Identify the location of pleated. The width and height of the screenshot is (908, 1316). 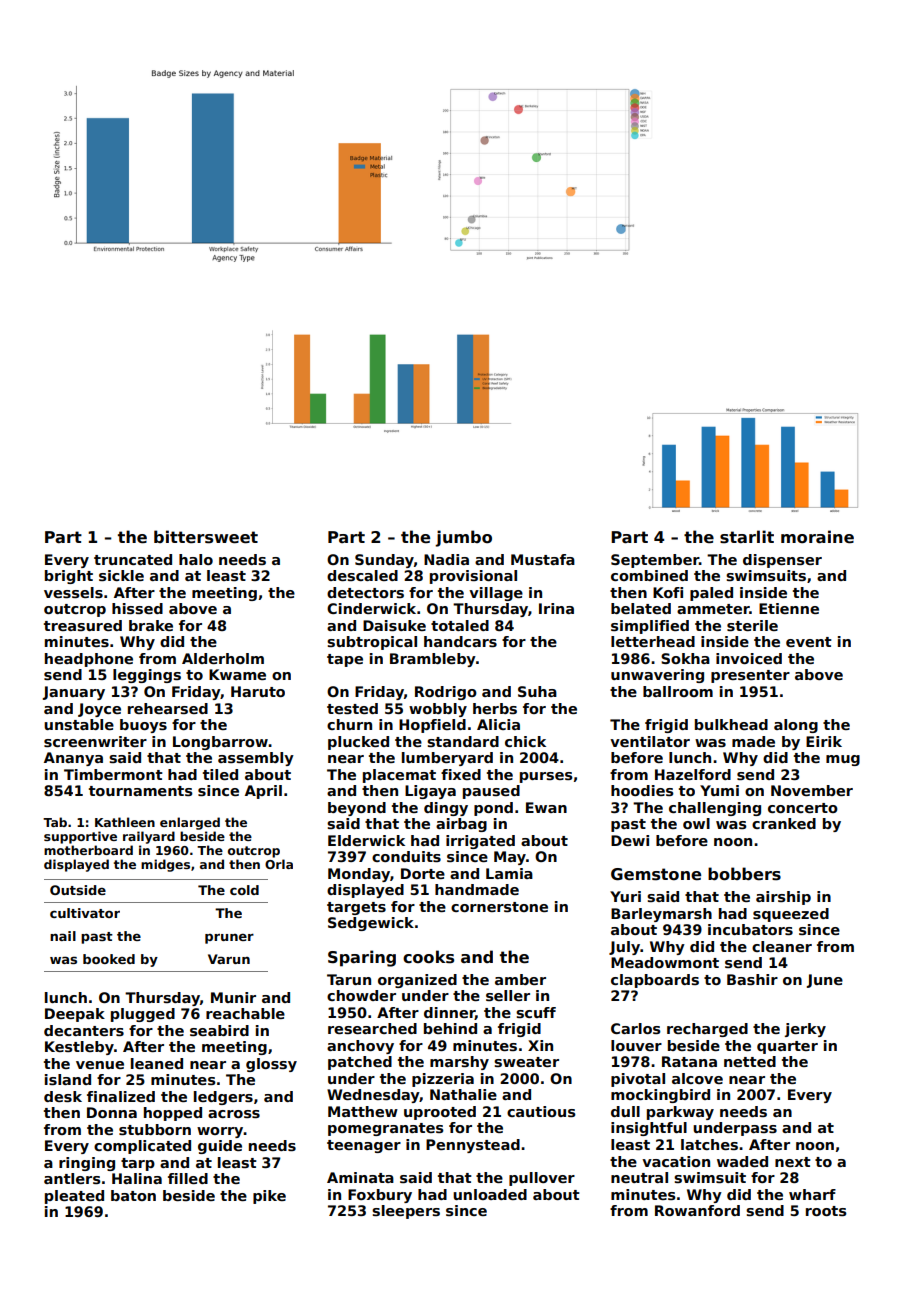
(74, 1197).
